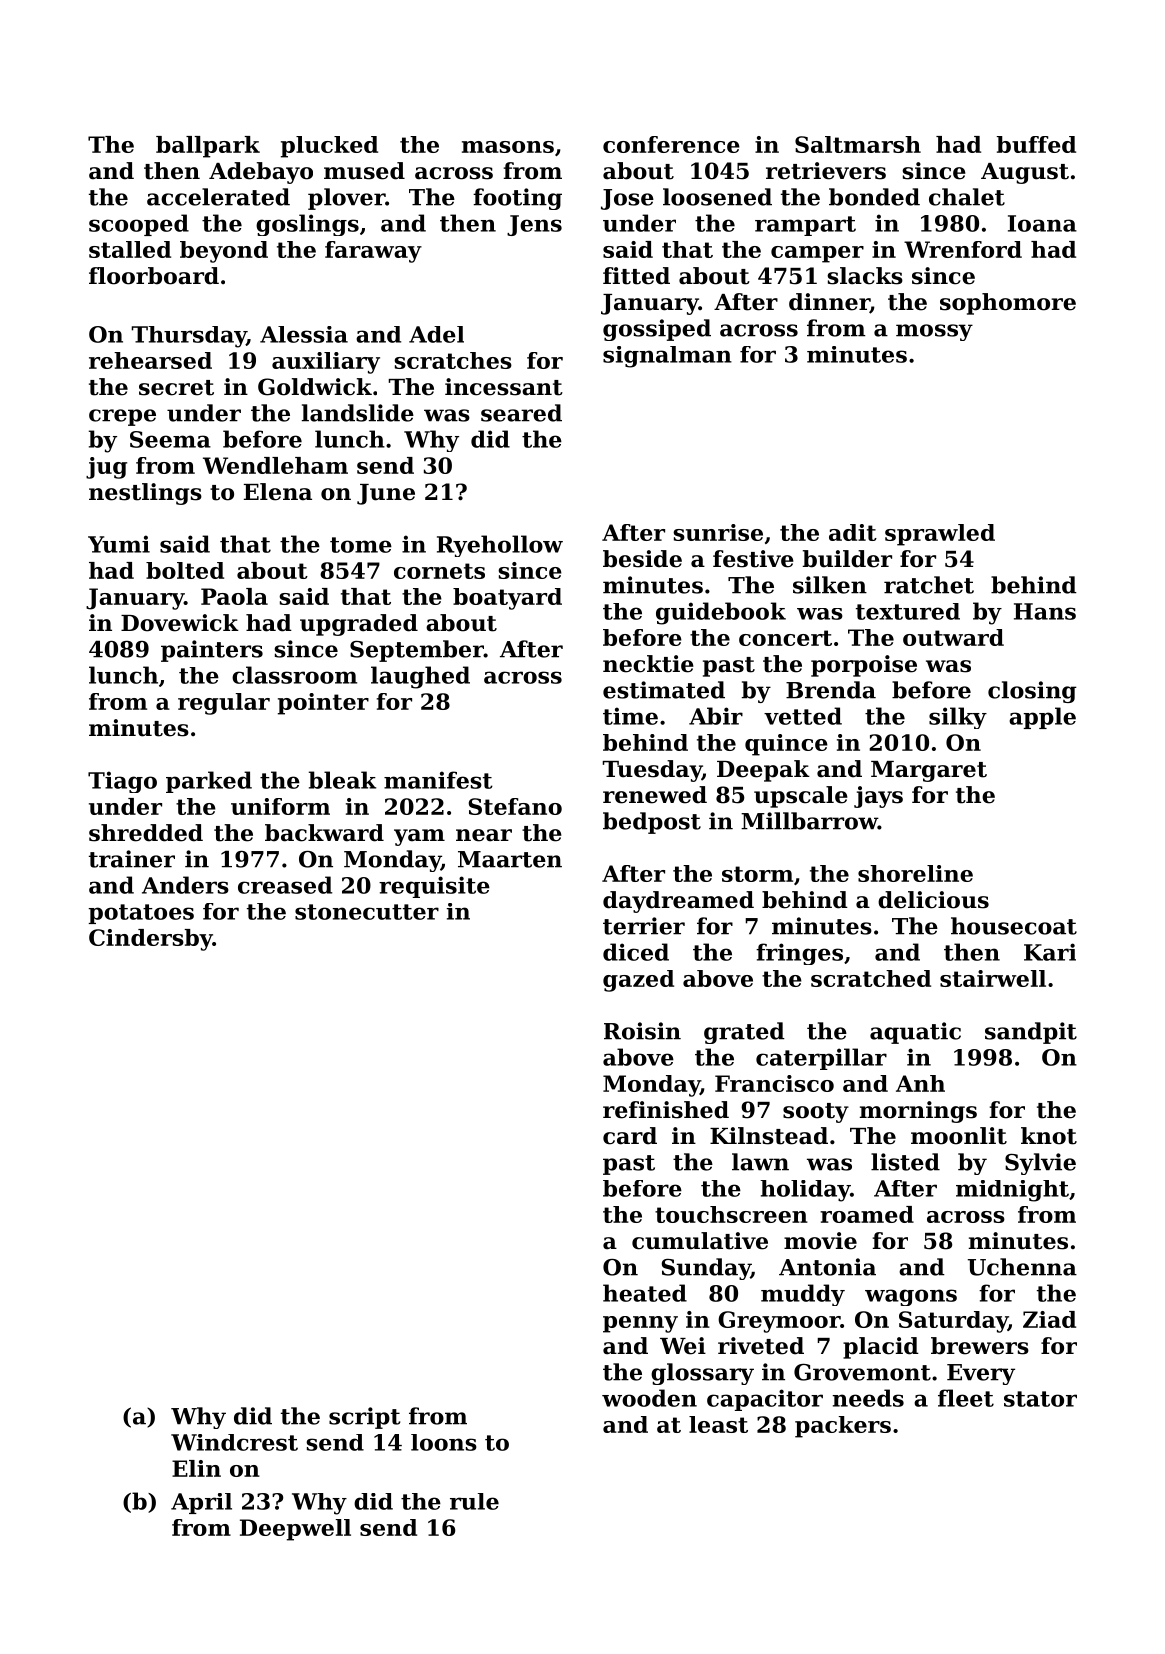 This screenshot has height=1654, width=1165. What do you see at coordinates (364, 1418) in the screenshot?
I see `script` at bounding box center [364, 1418].
